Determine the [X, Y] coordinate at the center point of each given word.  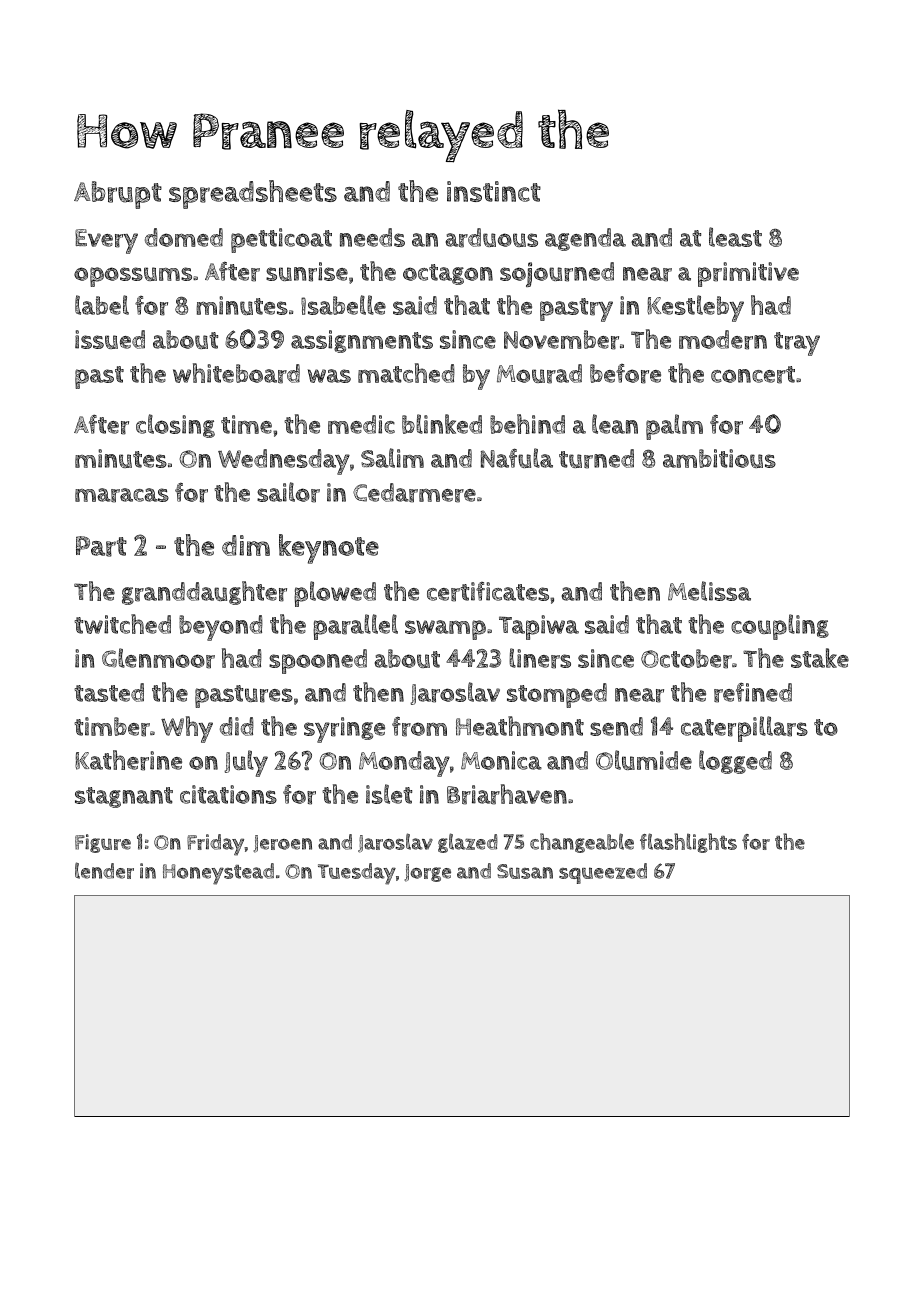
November [561, 340]
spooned [318, 661]
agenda [585, 239]
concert [753, 375]
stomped [557, 695]
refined [753, 693]
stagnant [124, 797]
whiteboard [236, 373]
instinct [494, 191]
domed [184, 237]
